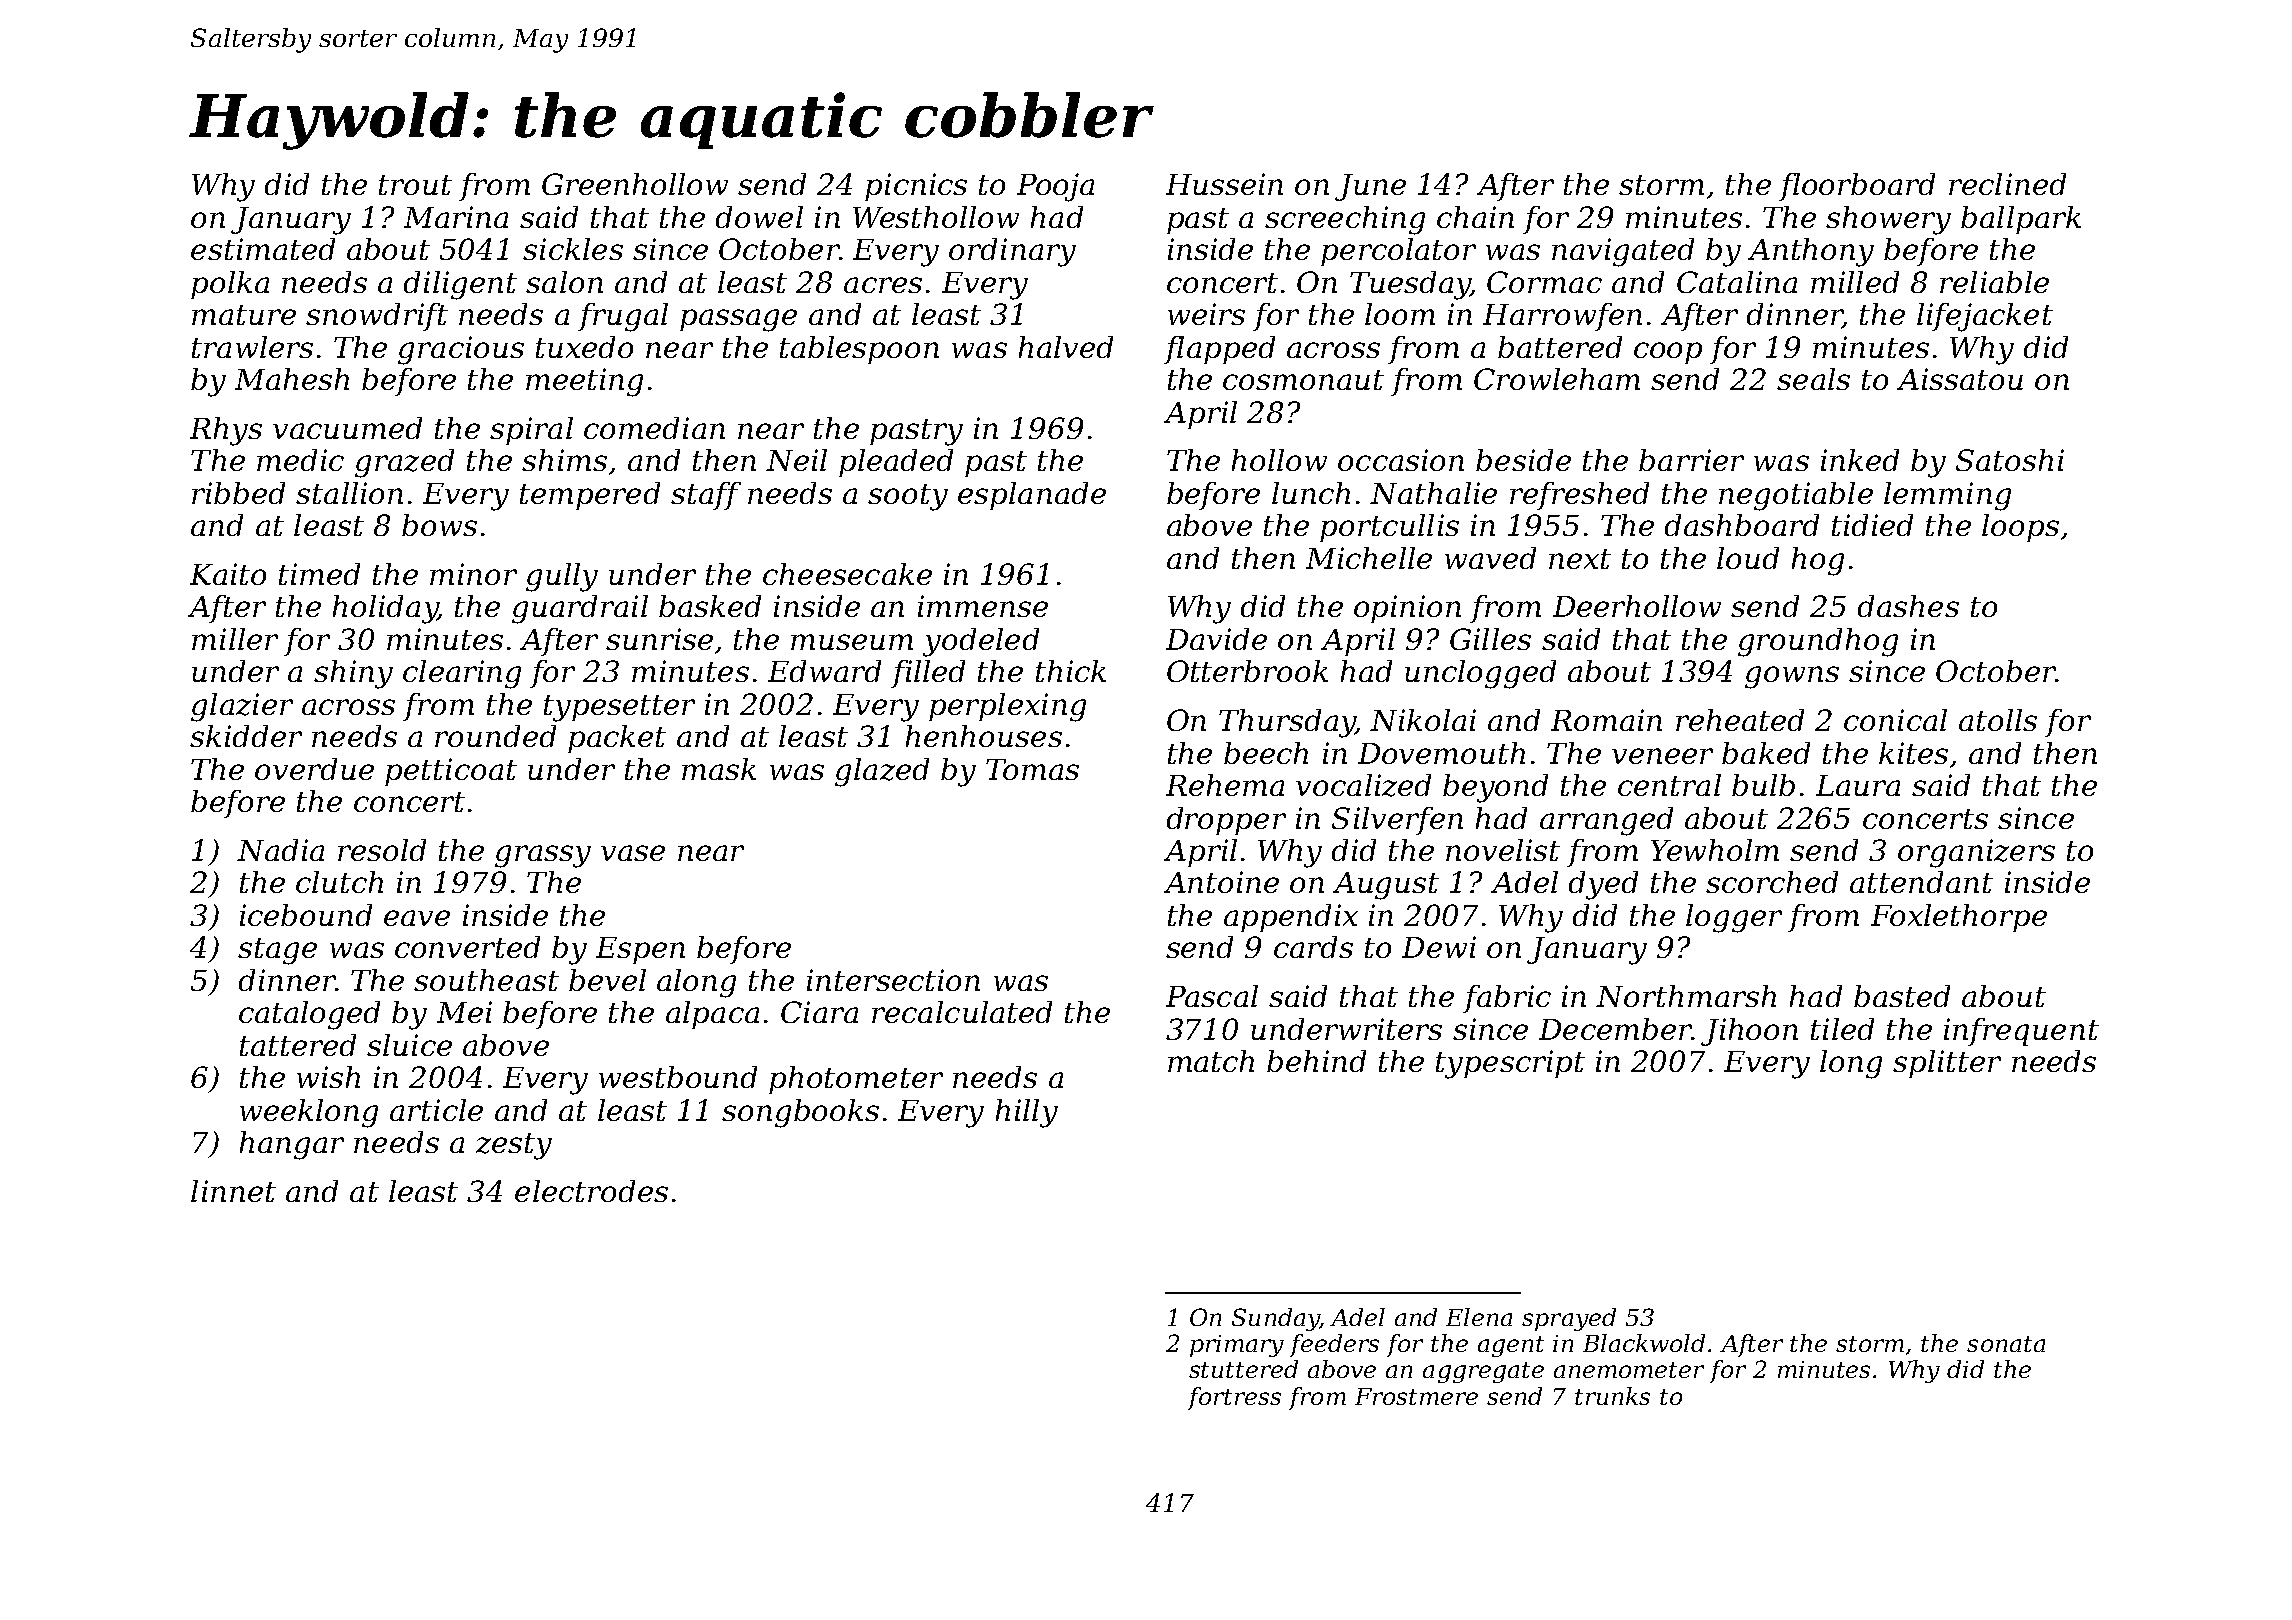 The image size is (2292, 1620). What do you see at coordinates (1212, 996) in the page?
I see `Pascal` at bounding box center [1212, 996].
